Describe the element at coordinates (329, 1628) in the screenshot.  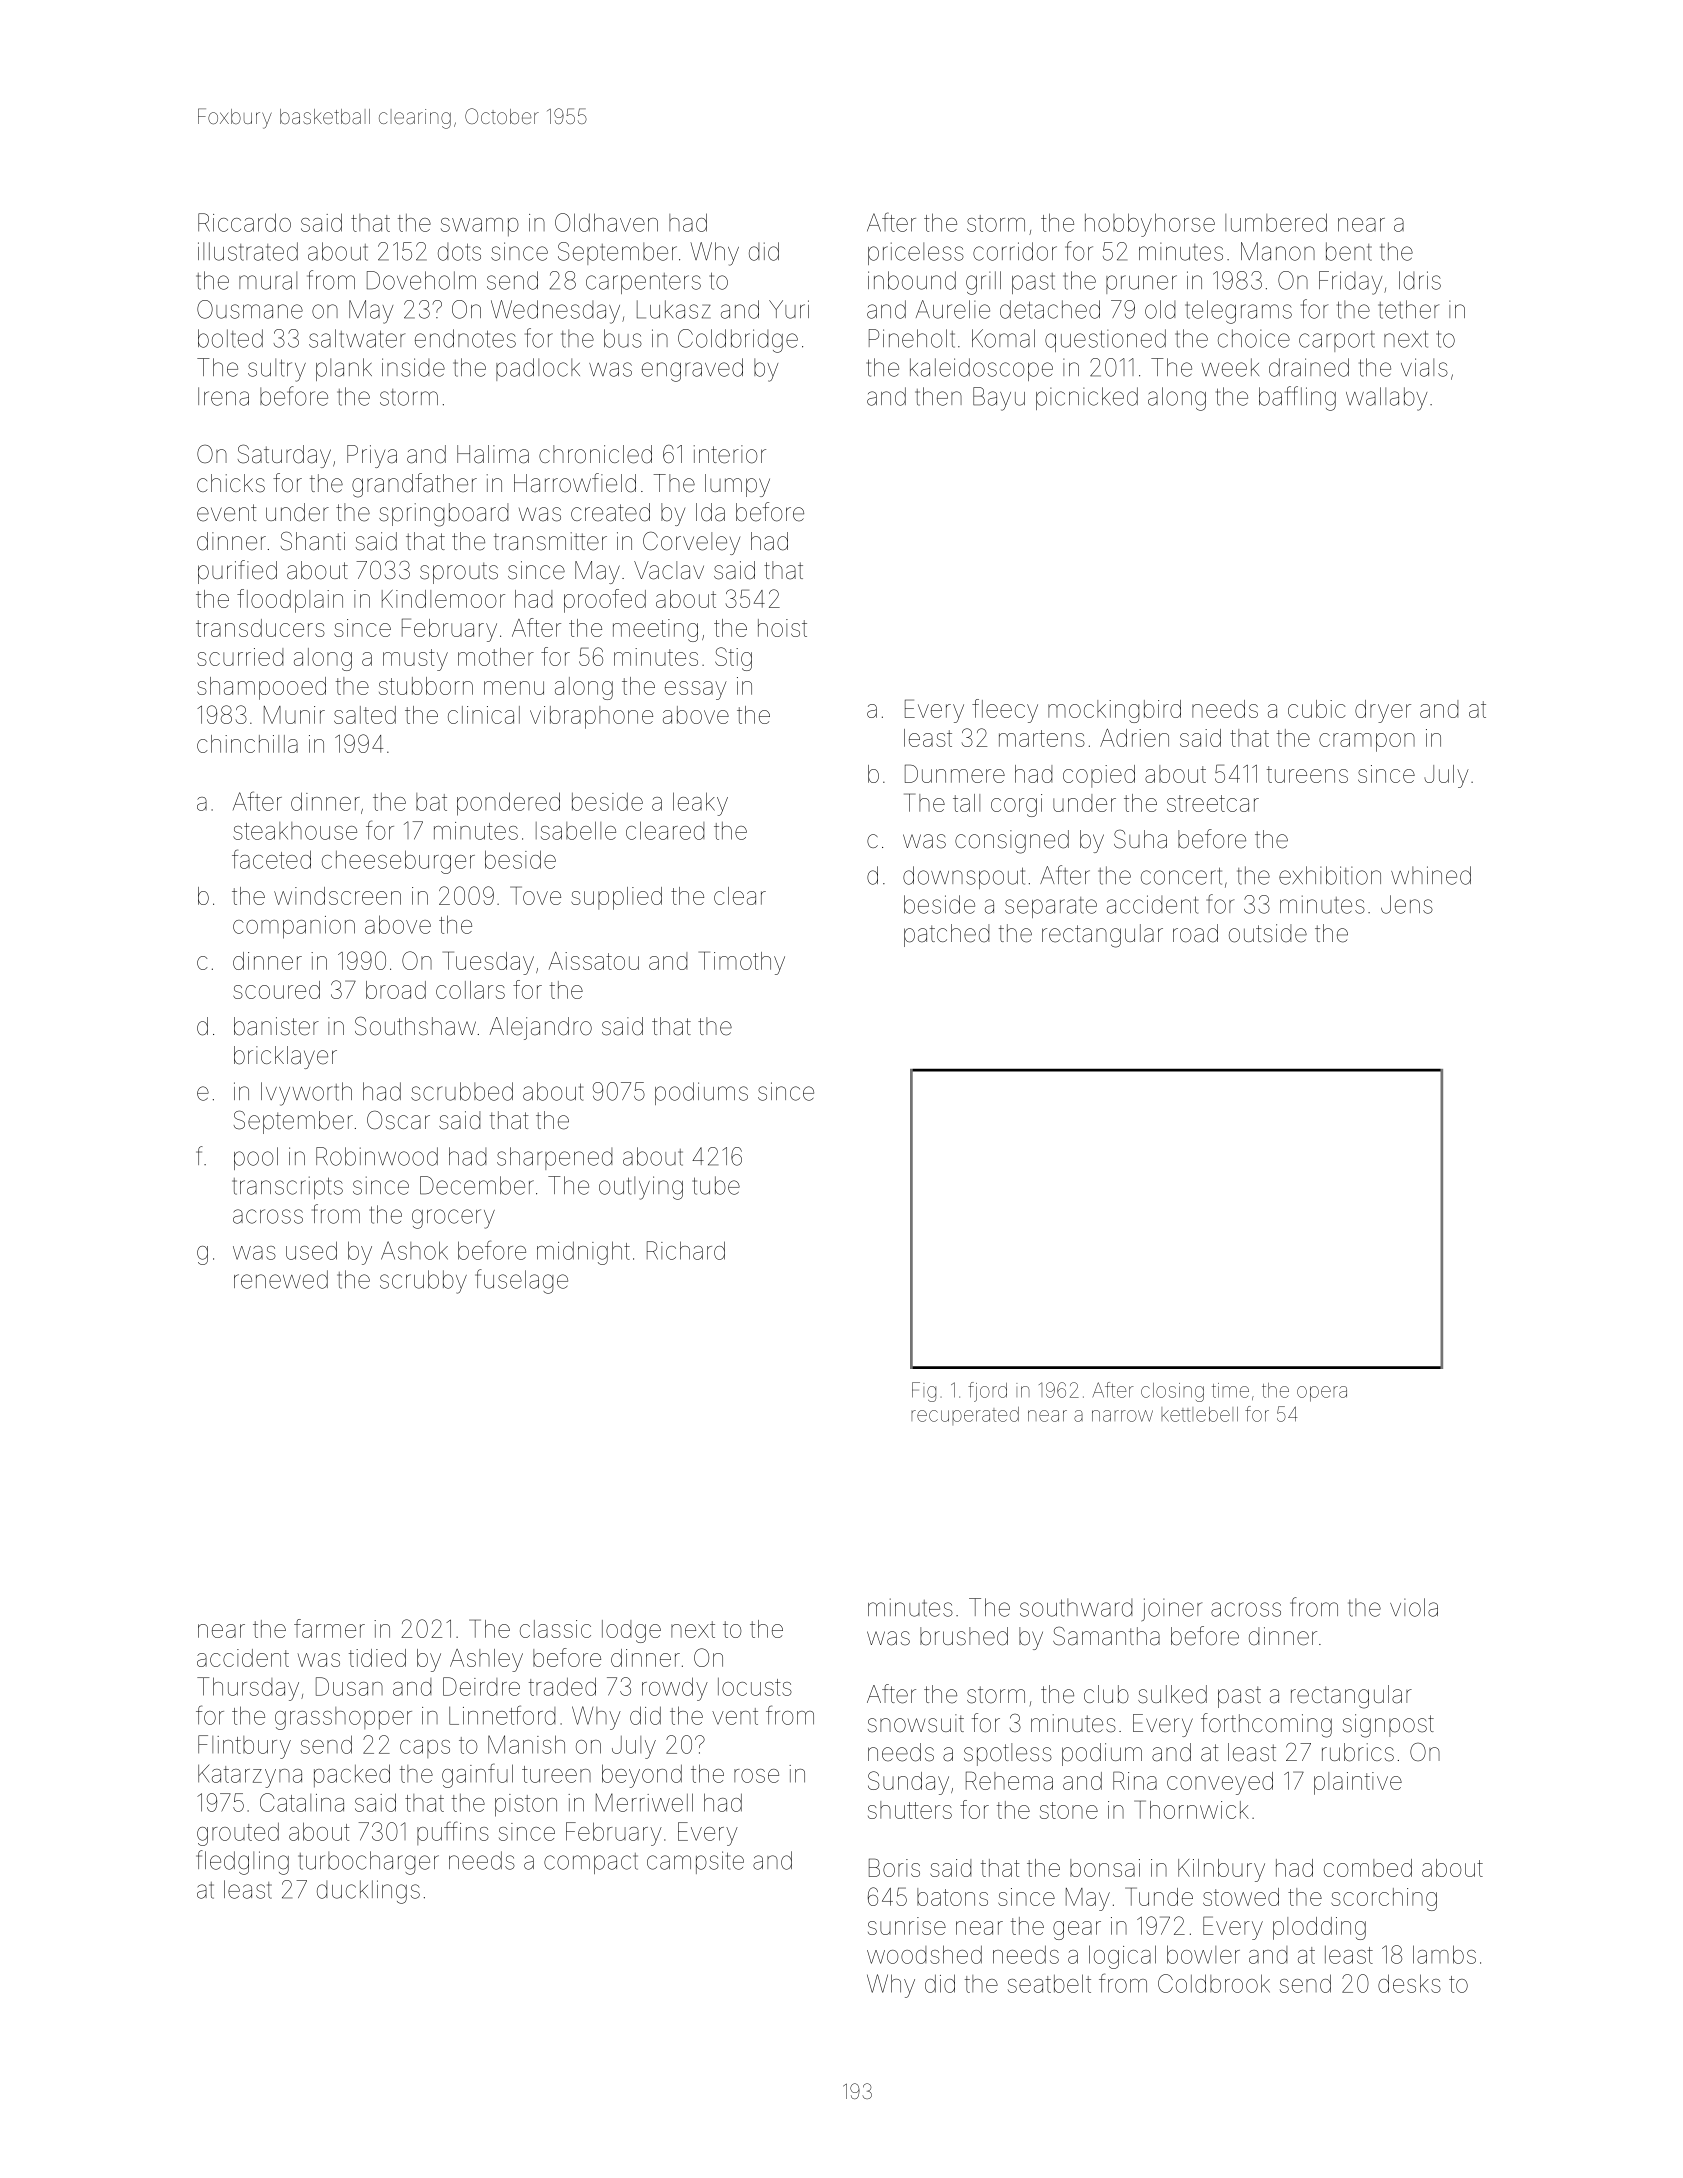
I see `farmer` at that location.
